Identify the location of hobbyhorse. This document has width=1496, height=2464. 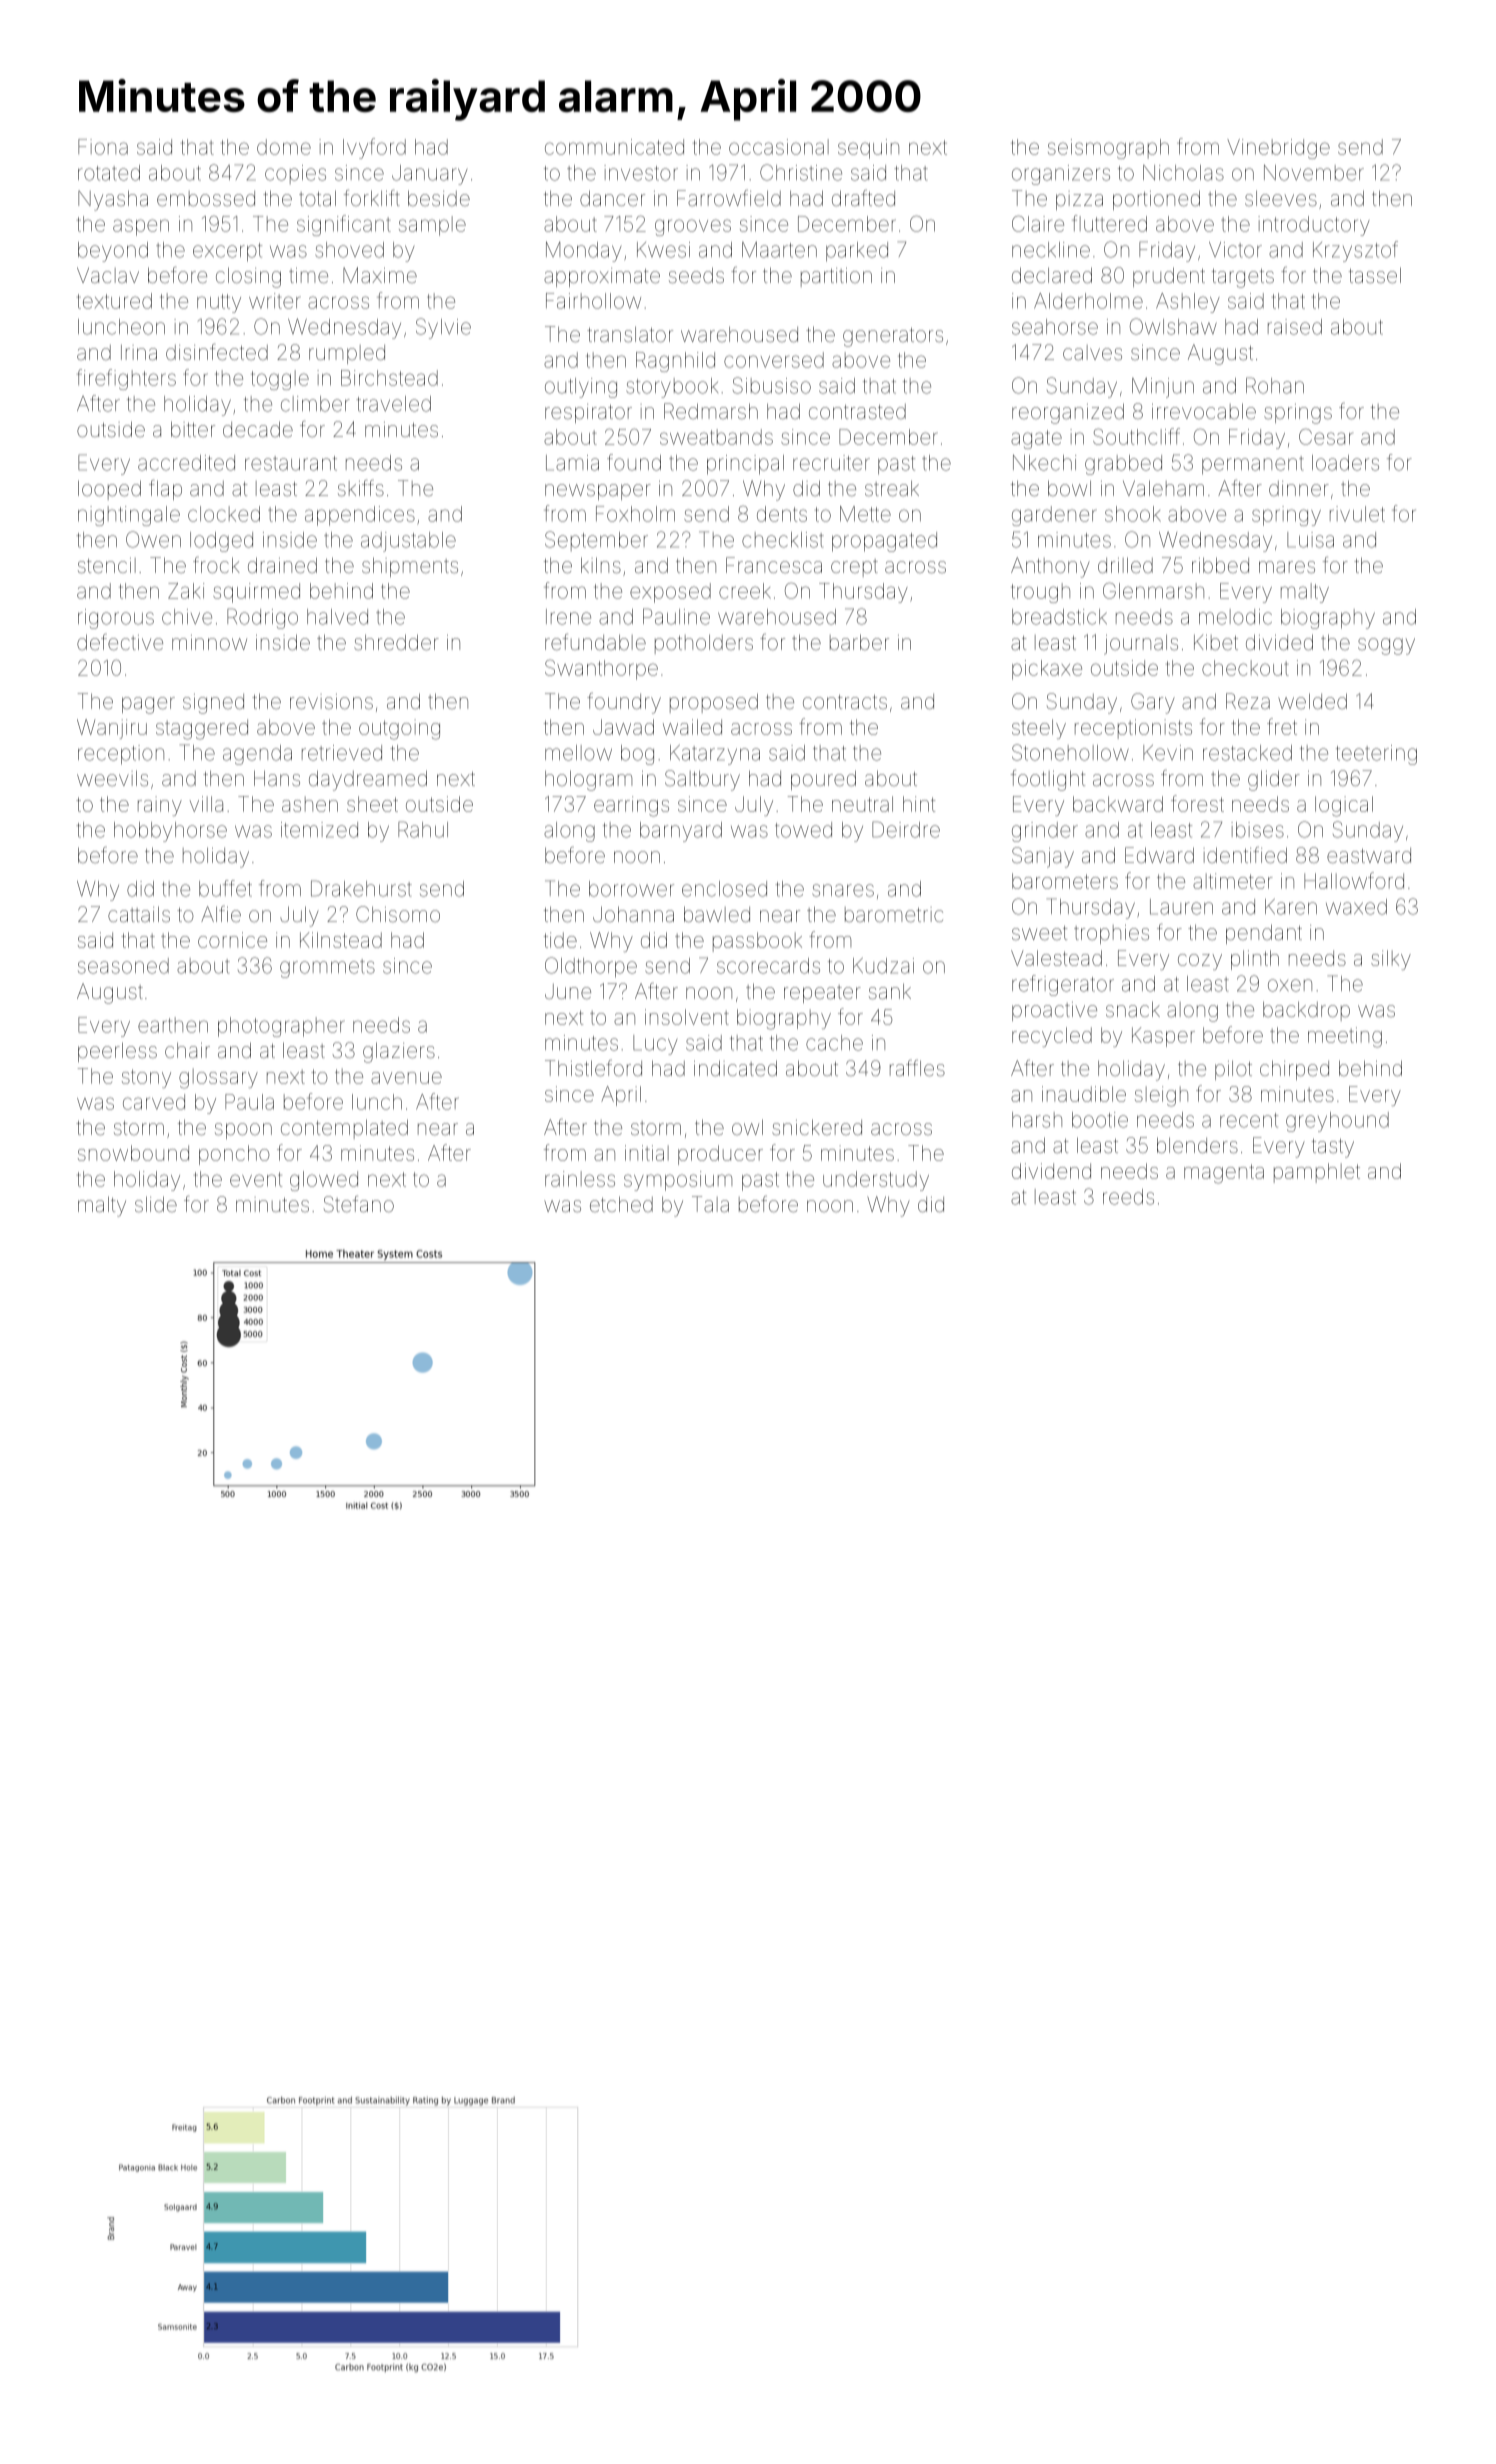
(170, 832).
